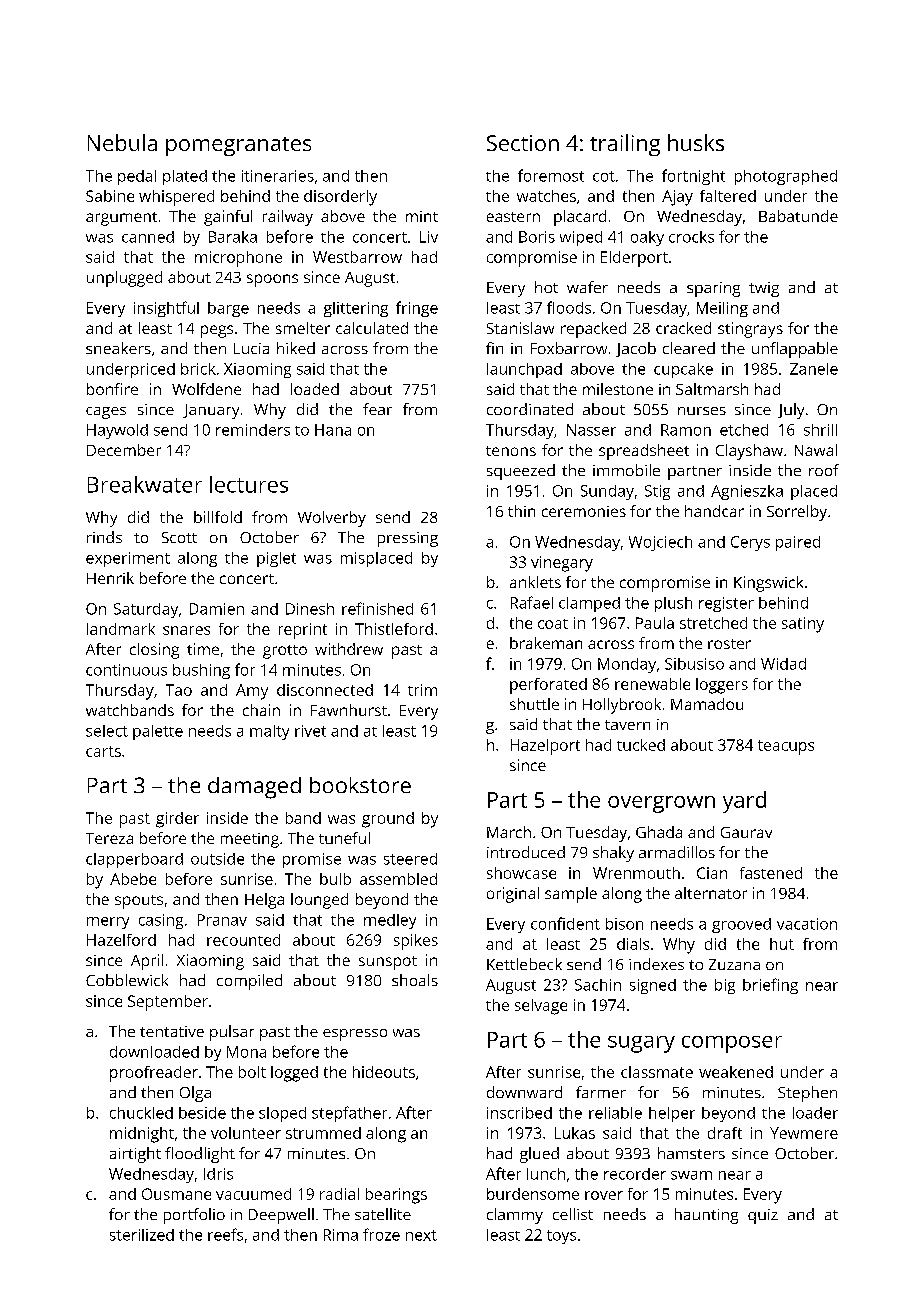 The image size is (924, 1314). I want to click on crocks, so click(691, 237).
